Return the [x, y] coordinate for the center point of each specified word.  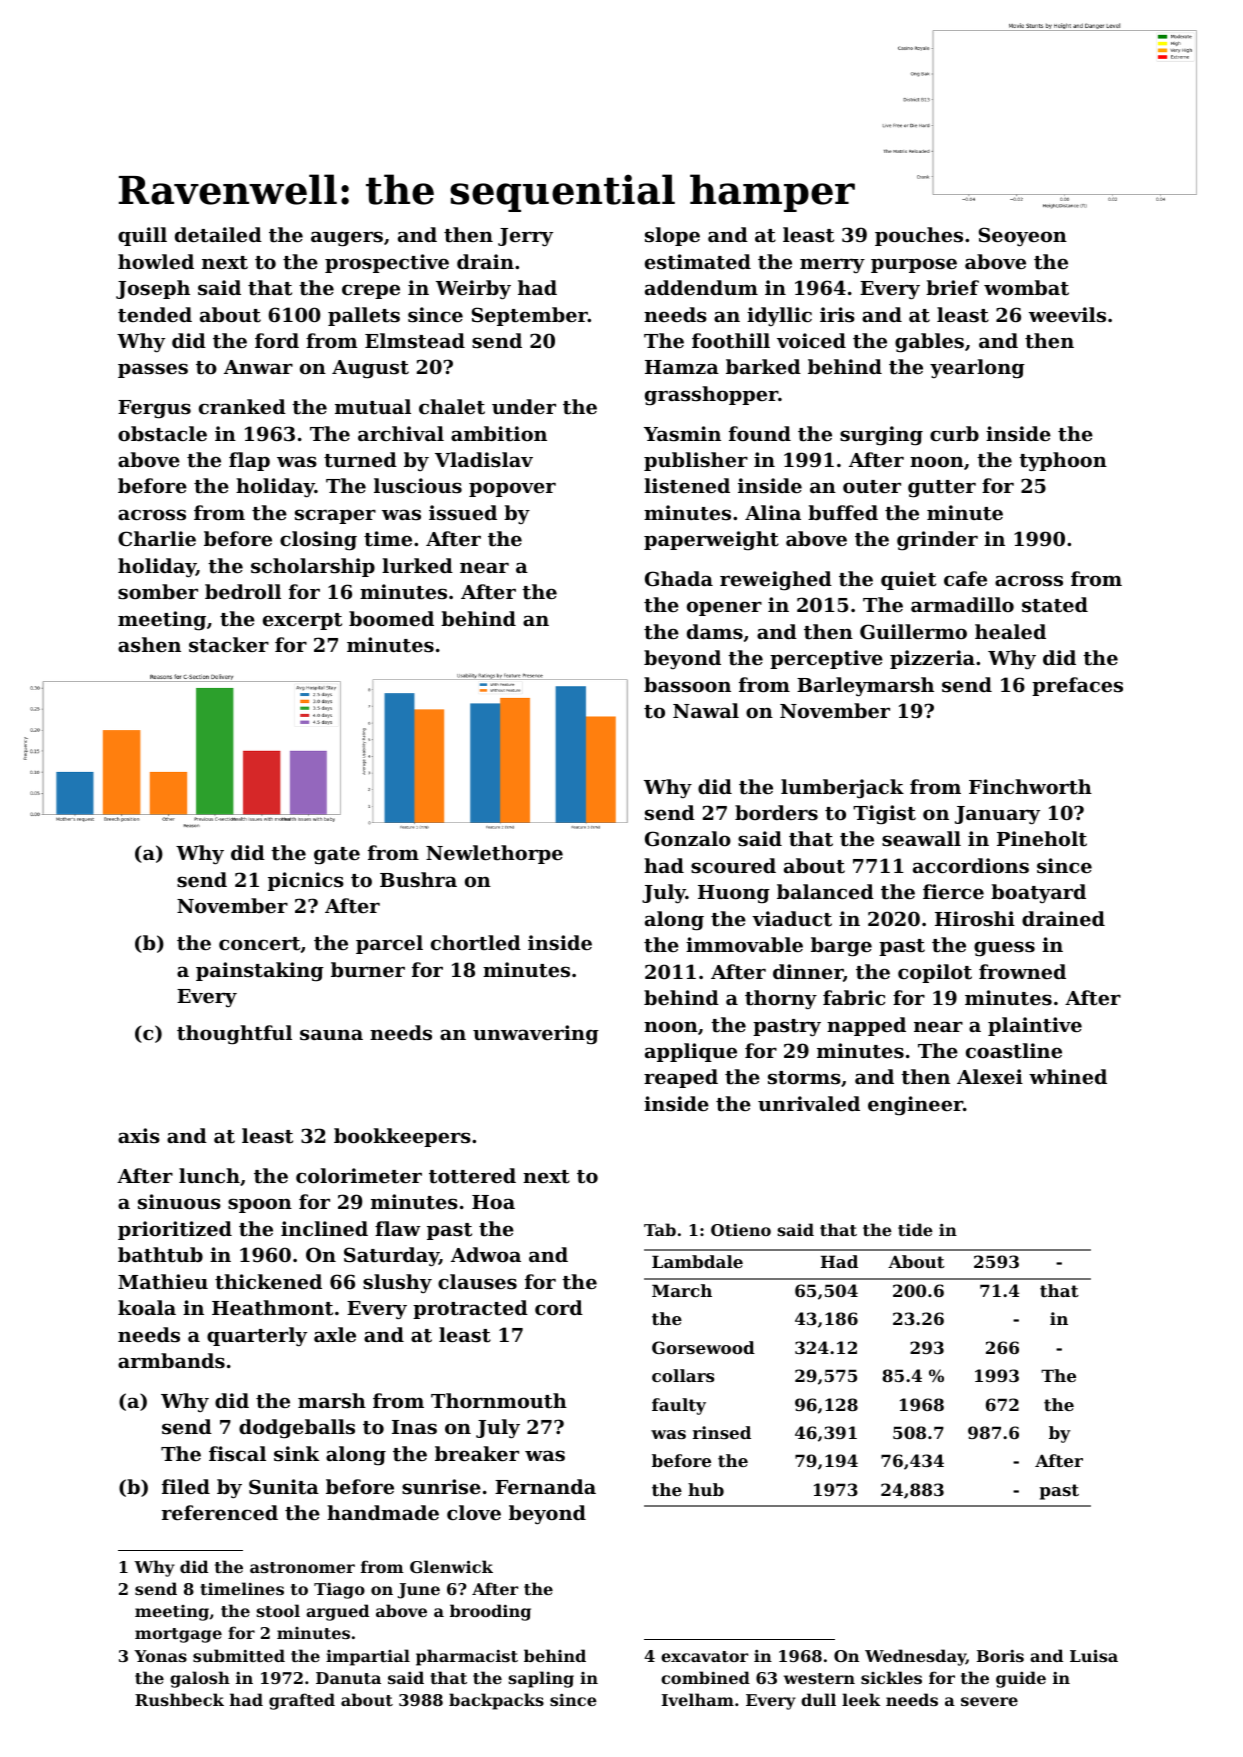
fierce [953, 891]
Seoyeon [1023, 237]
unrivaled [809, 1103]
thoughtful [234, 1035]
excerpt [302, 621]
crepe [371, 291]
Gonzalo [688, 839]
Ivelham [698, 1699]
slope [672, 236]
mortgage [178, 1635]
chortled [476, 943]
